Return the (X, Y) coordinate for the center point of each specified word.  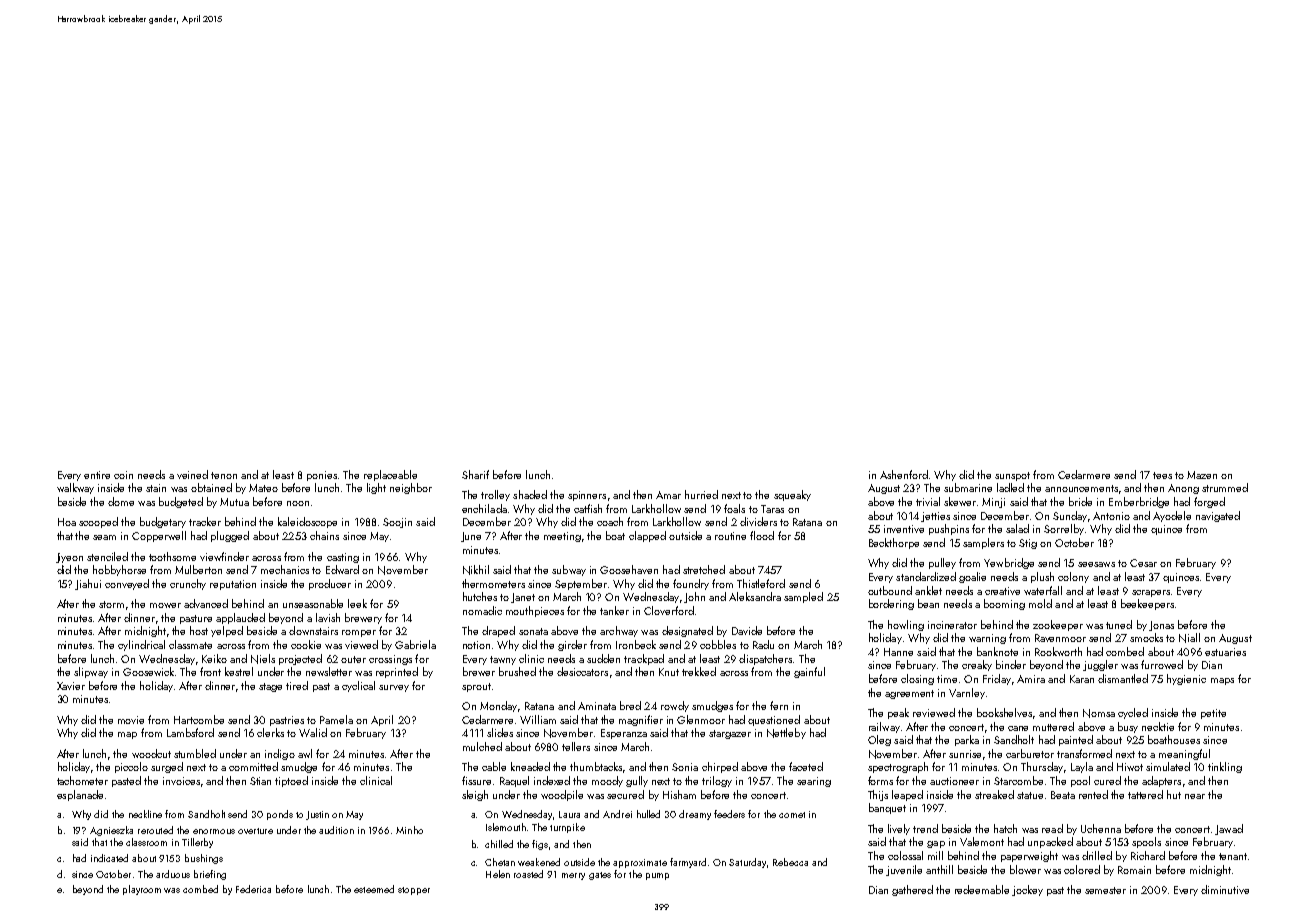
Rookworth (1058, 651)
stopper (414, 891)
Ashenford (904, 474)
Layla (1082, 767)
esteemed (374, 889)
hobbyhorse (119, 570)
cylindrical (141, 645)
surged (167, 767)
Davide (747, 630)
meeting (562, 537)
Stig (1028, 544)
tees (1162, 475)
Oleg (879, 740)
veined (192, 474)
